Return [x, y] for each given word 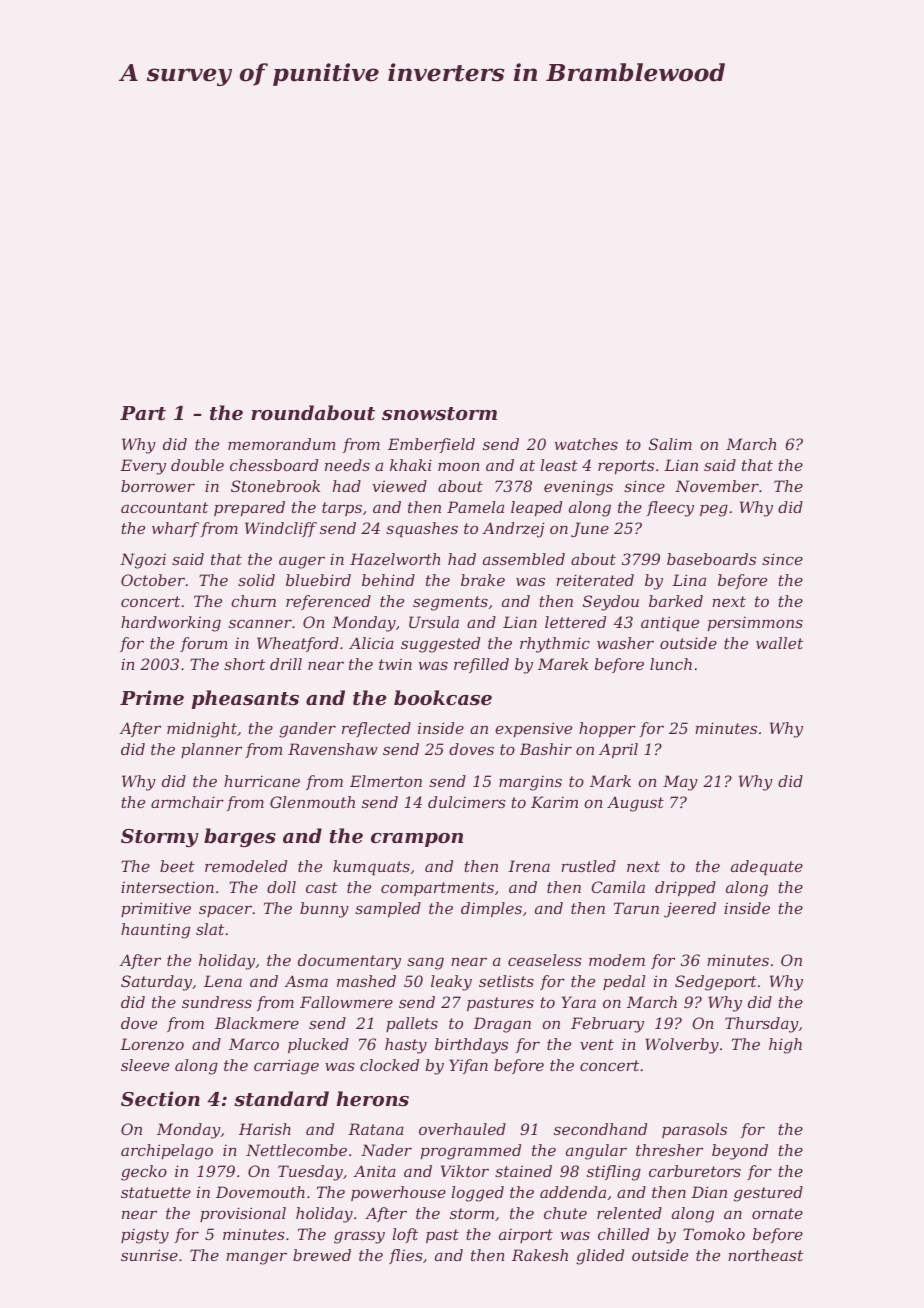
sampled [388, 909]
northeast [765, 1255]
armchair [187, 802]
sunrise [149, 1255]
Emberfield [431, 445]
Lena [223, 981]
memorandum [282, 444]
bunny [324, 910]
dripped [685, 888]
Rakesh [540, 1255]
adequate [767, 867]
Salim [670, 444]
